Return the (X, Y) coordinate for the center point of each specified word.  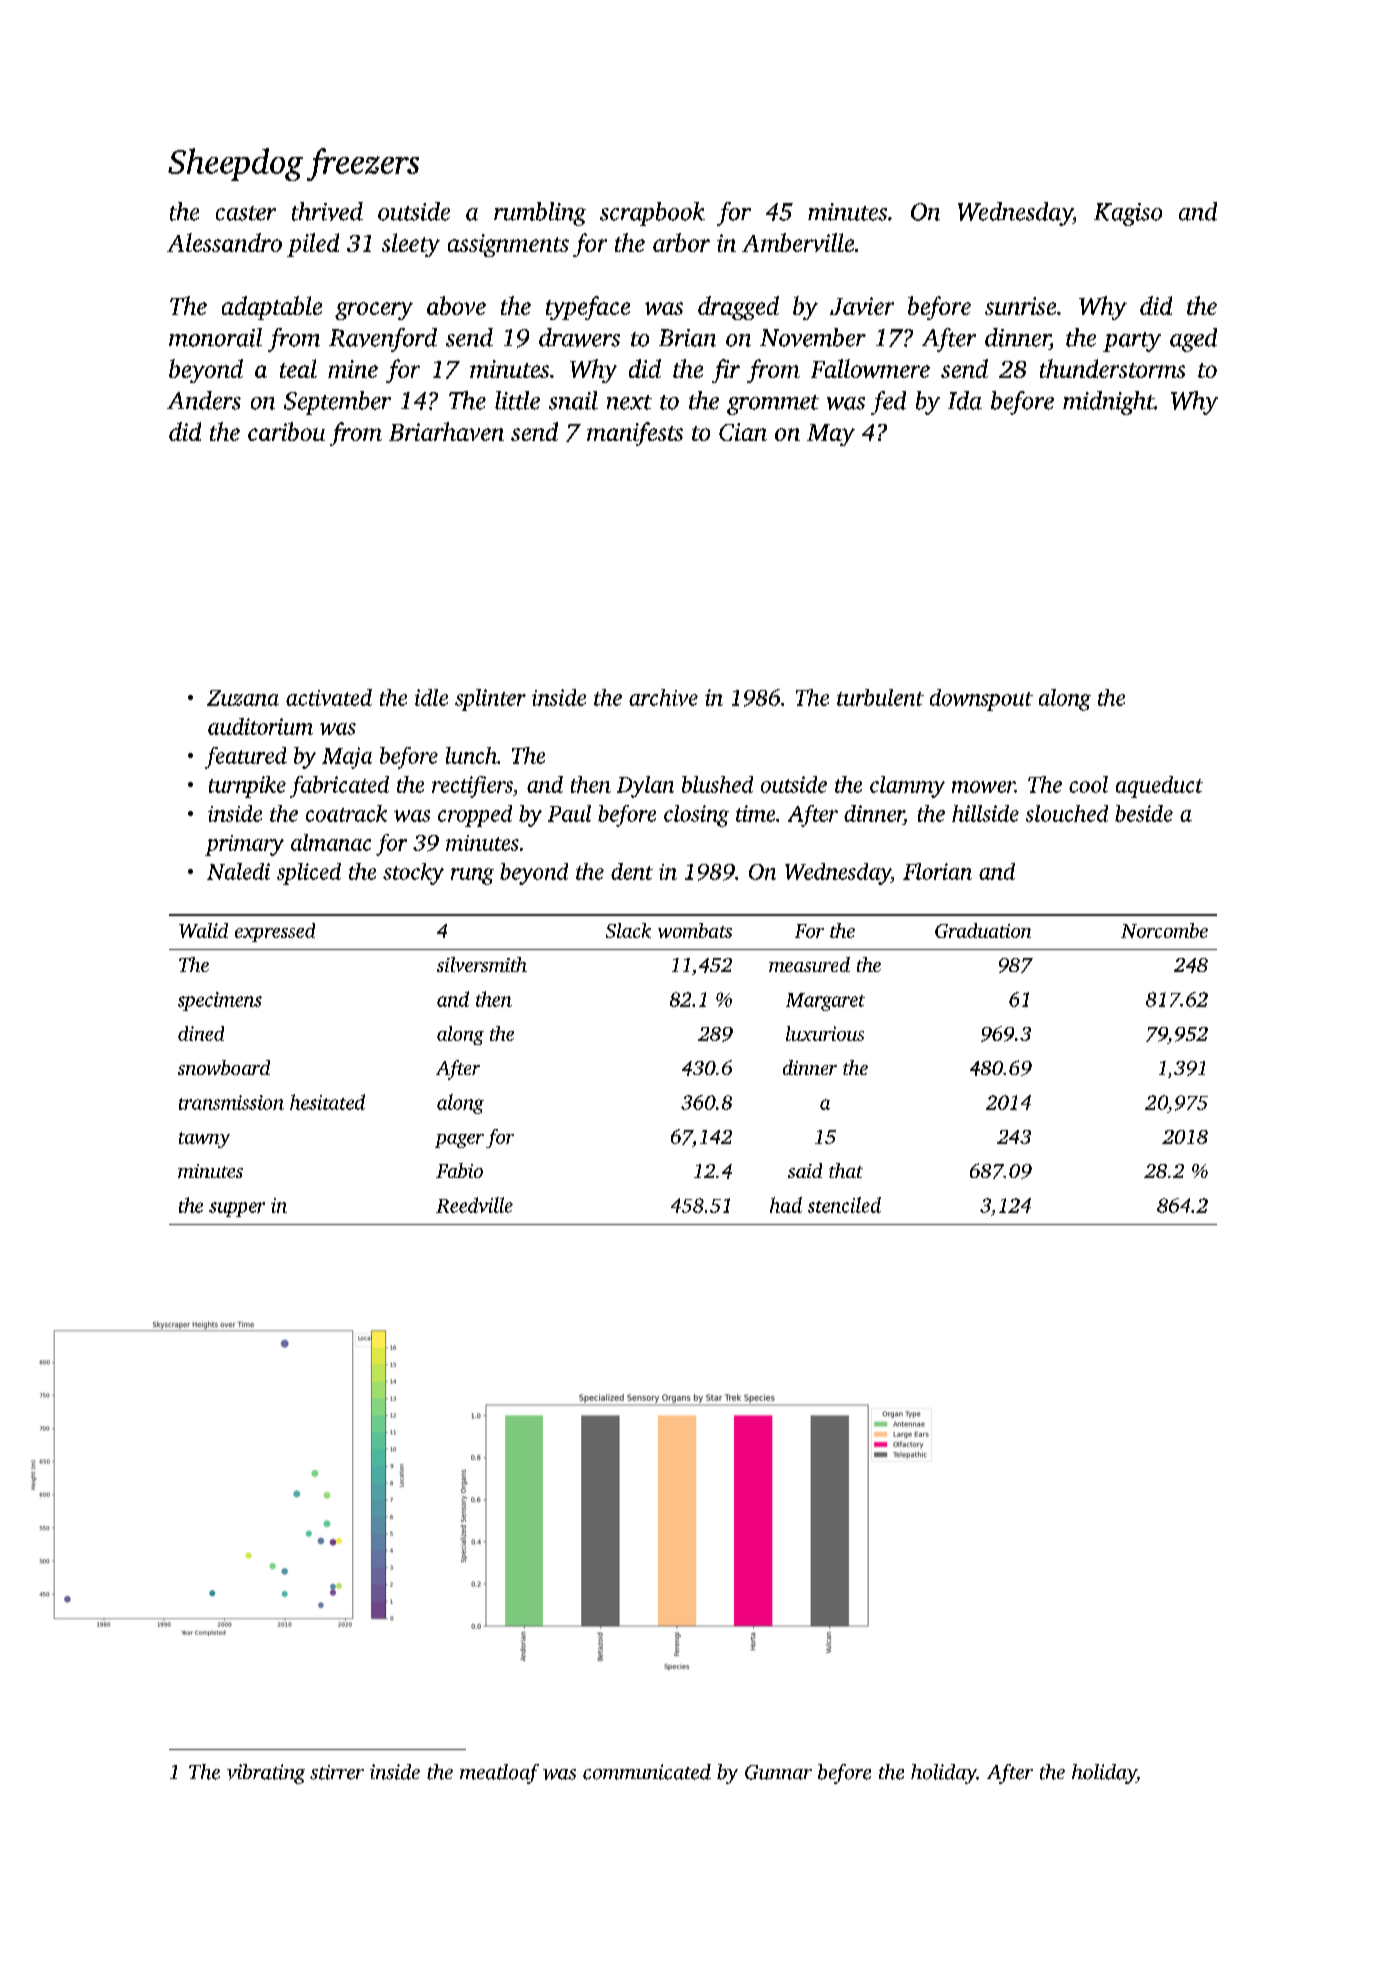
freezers (363, 164)
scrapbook (652, 214)
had (786, 1205)
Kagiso (1128, 214)
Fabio (459, 1170)
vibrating (266, 1774)
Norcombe (1164, 930)
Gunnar (778, 1772)
